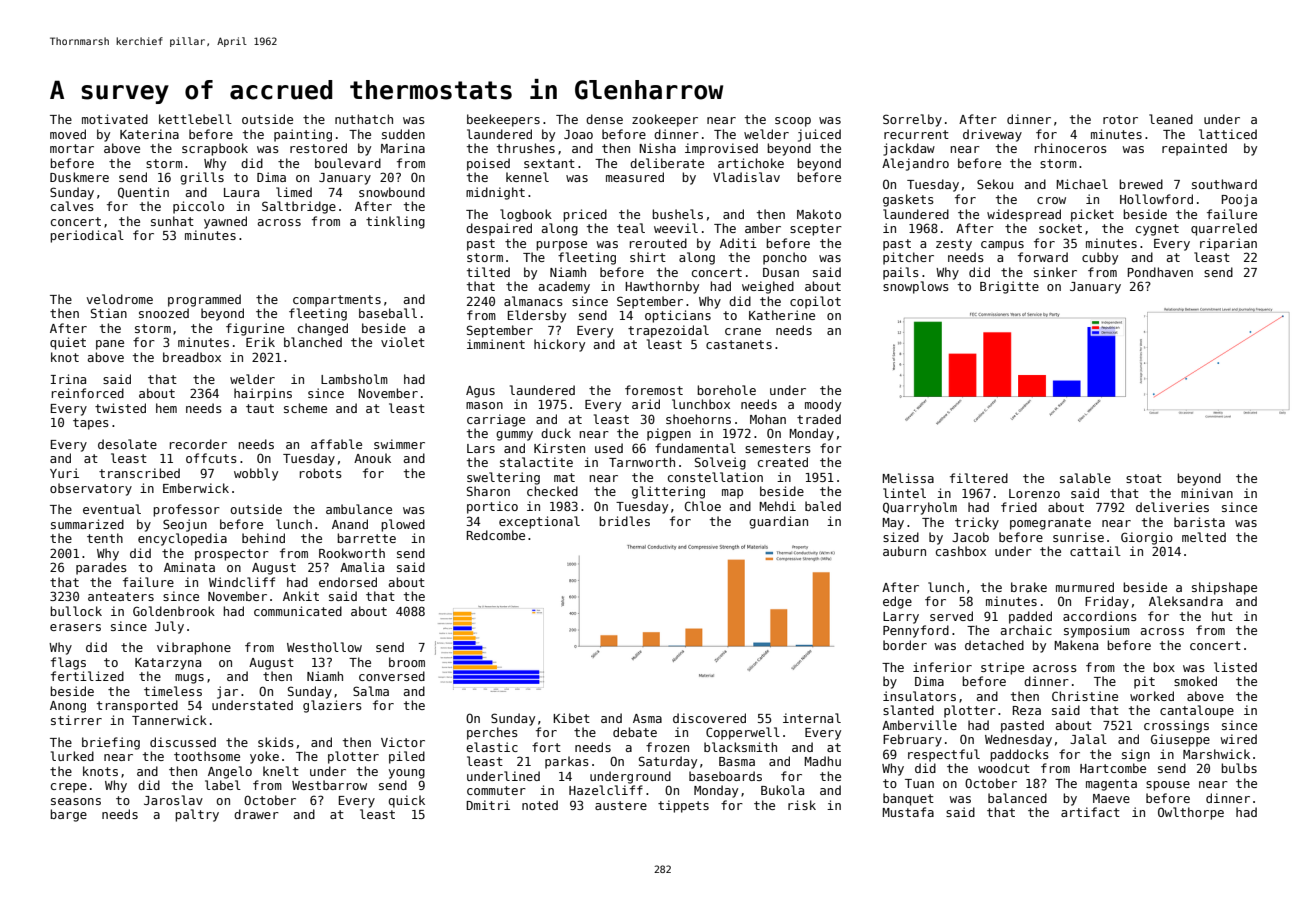  What do you see at coordinates (793, 122) in the screenshot?
I see `scoop` at bounding box center [793, 122].
